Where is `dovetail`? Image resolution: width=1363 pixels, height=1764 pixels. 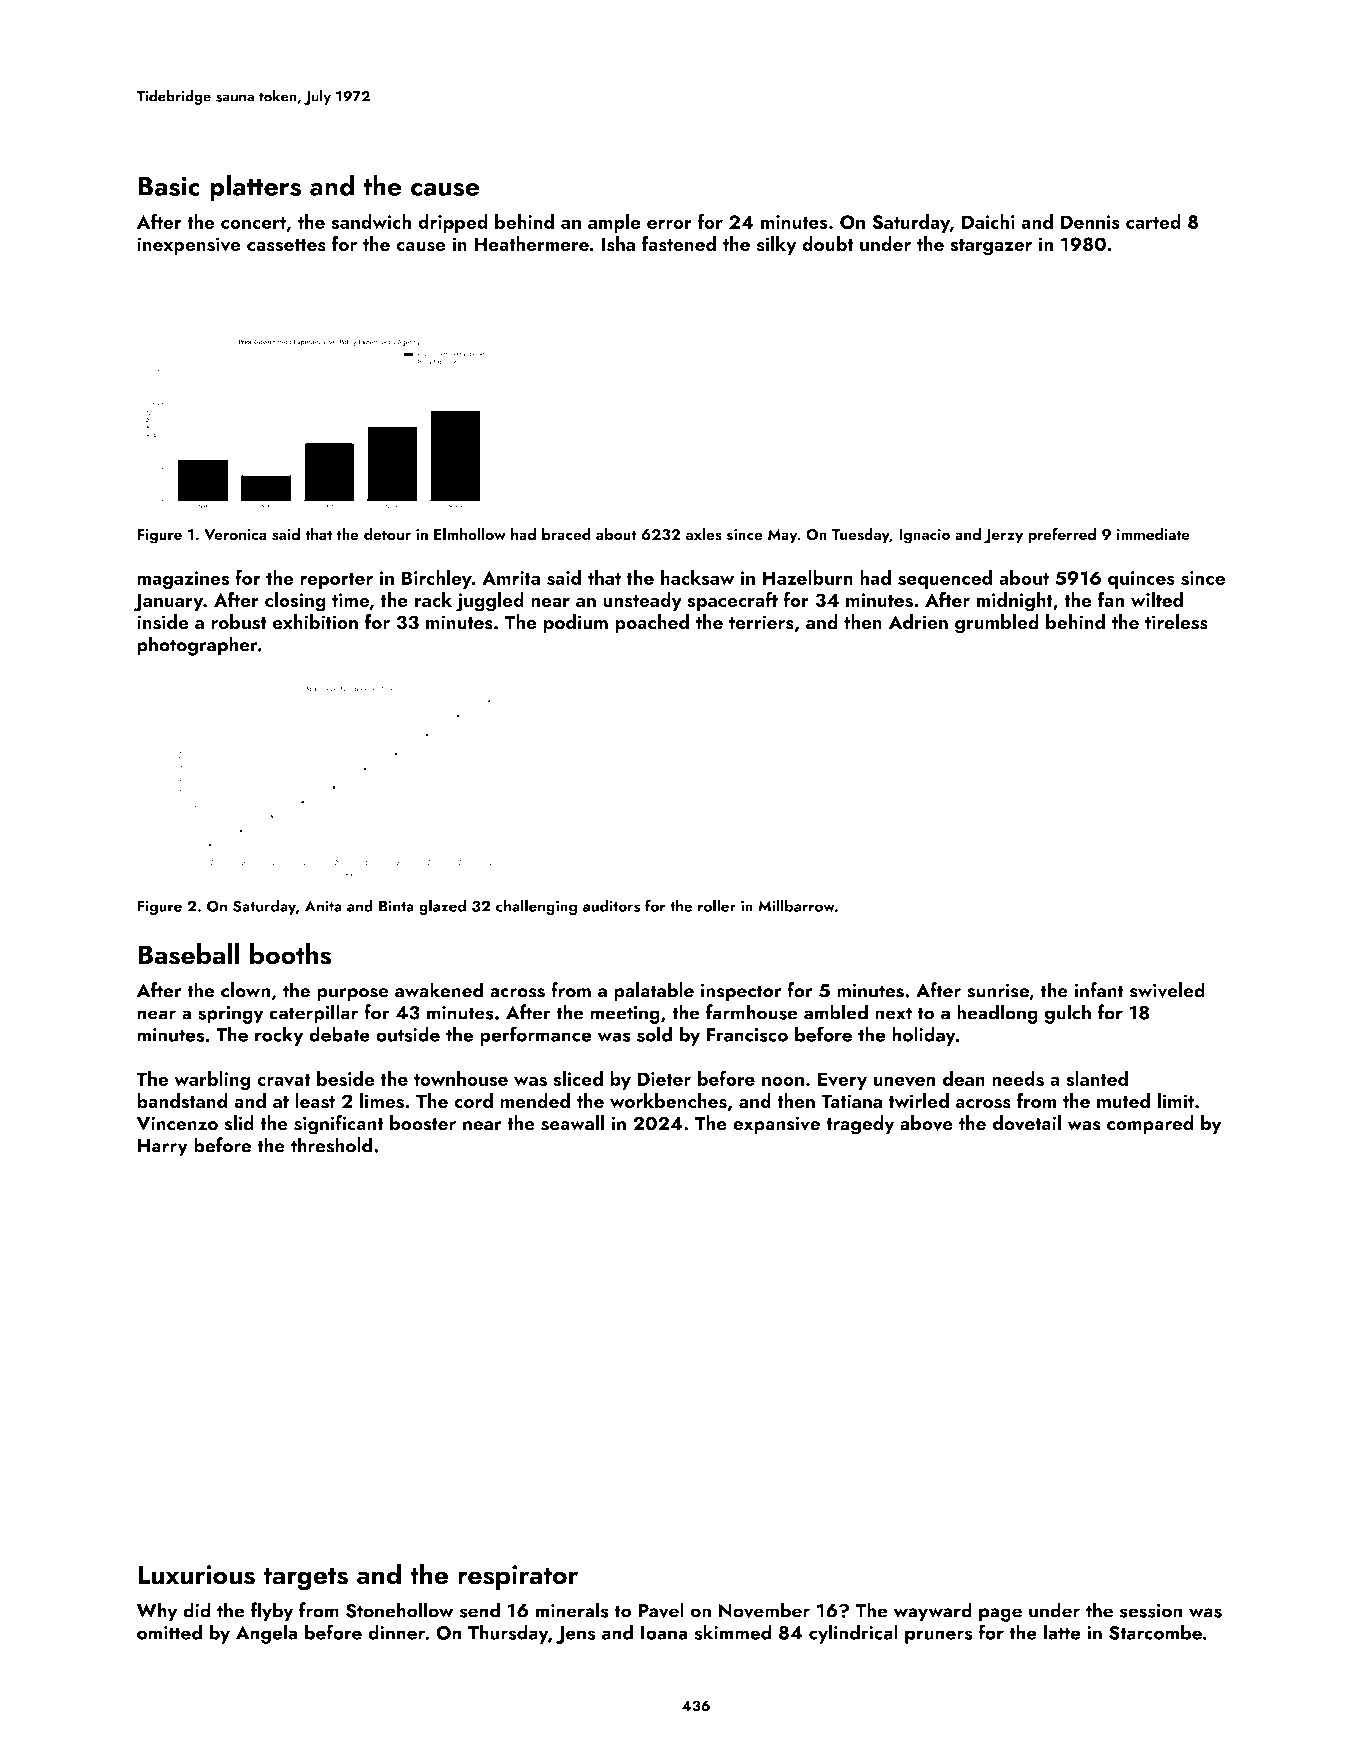
dovetail is located at coordinates (1026, 1123).
